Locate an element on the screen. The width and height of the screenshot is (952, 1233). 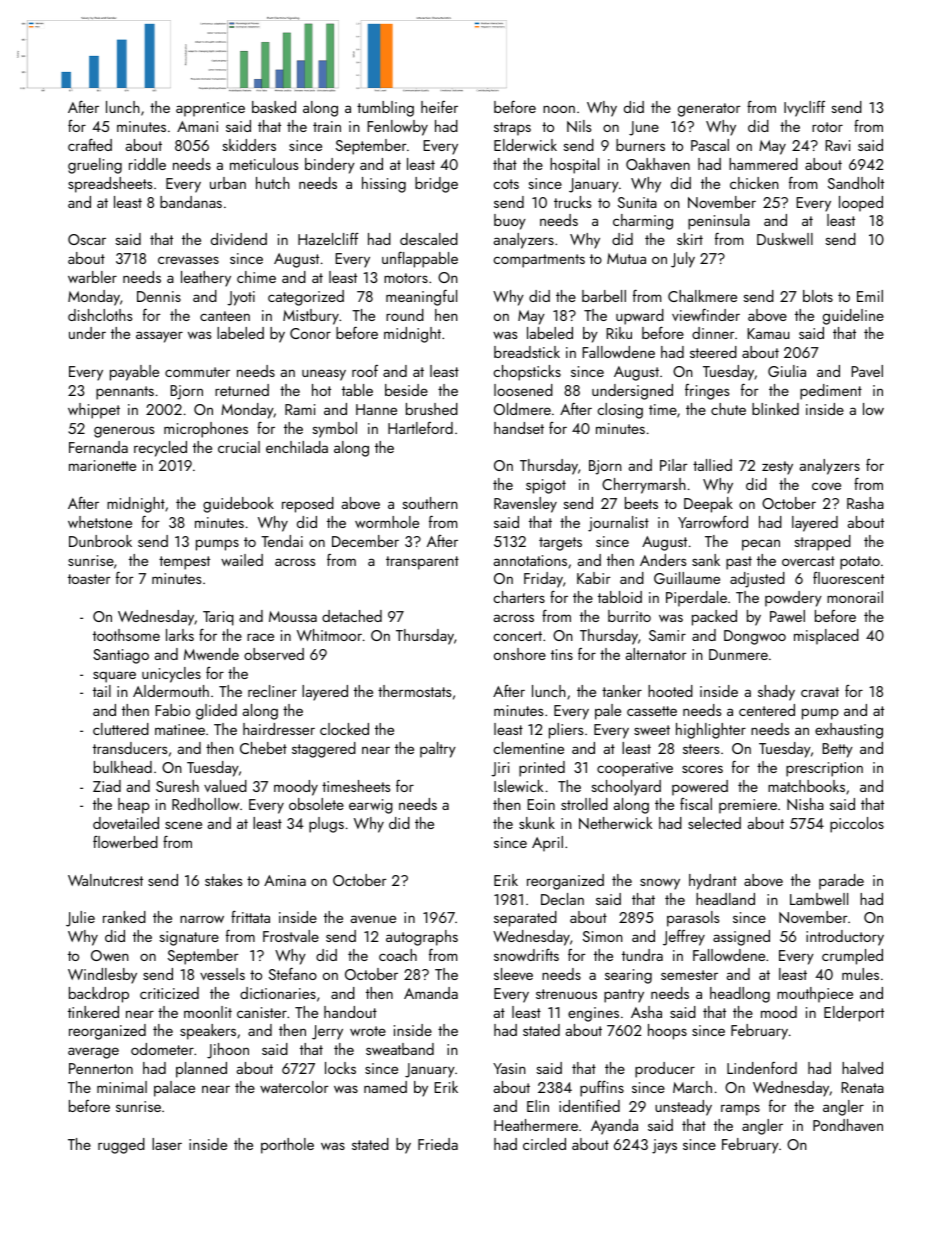
marionette is located at coordinates (102, 465).
